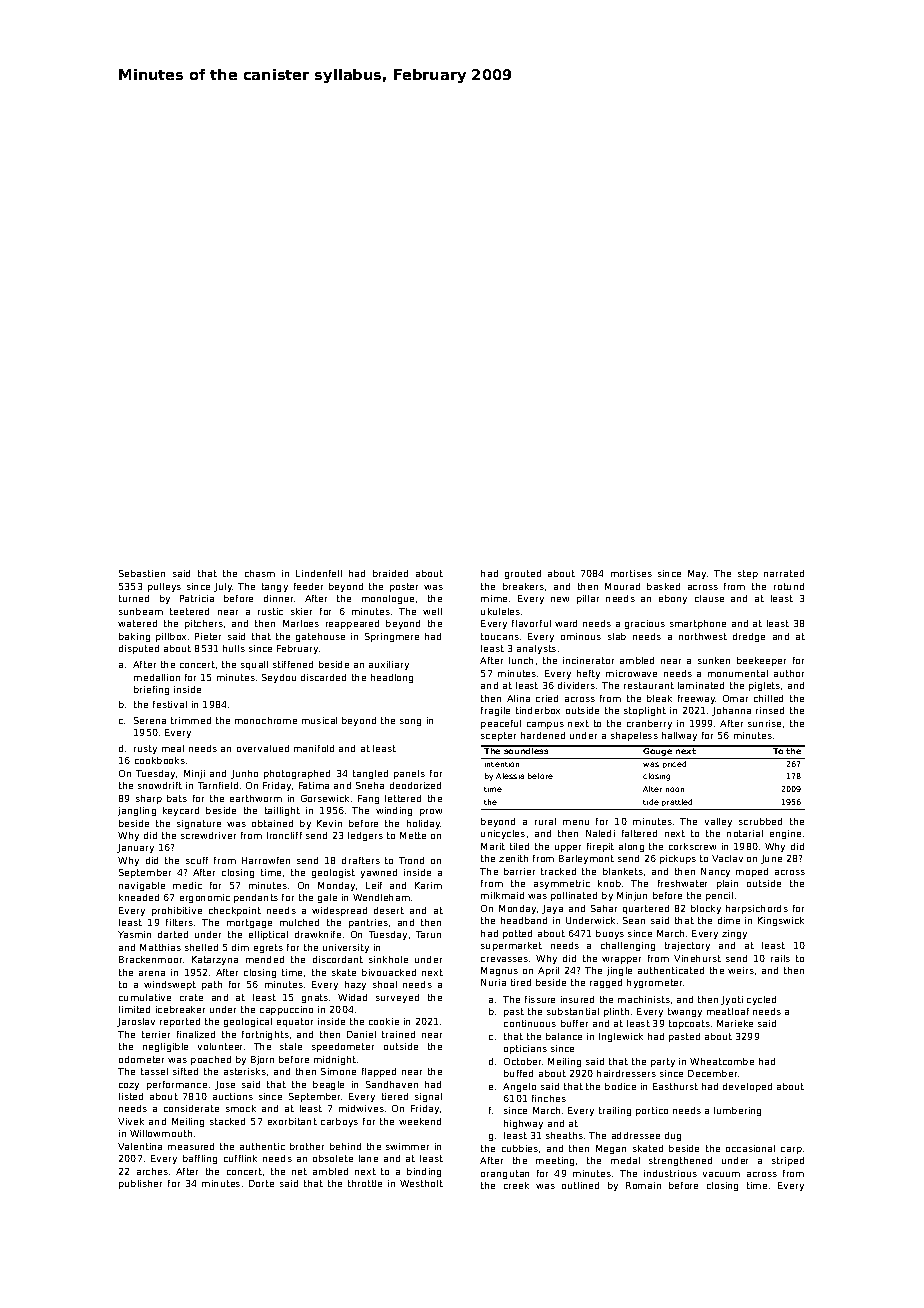  What do you see at coordinates (365, 1183) in the screenshot?
I see `throttle` at bounding box center [365, 1183].
